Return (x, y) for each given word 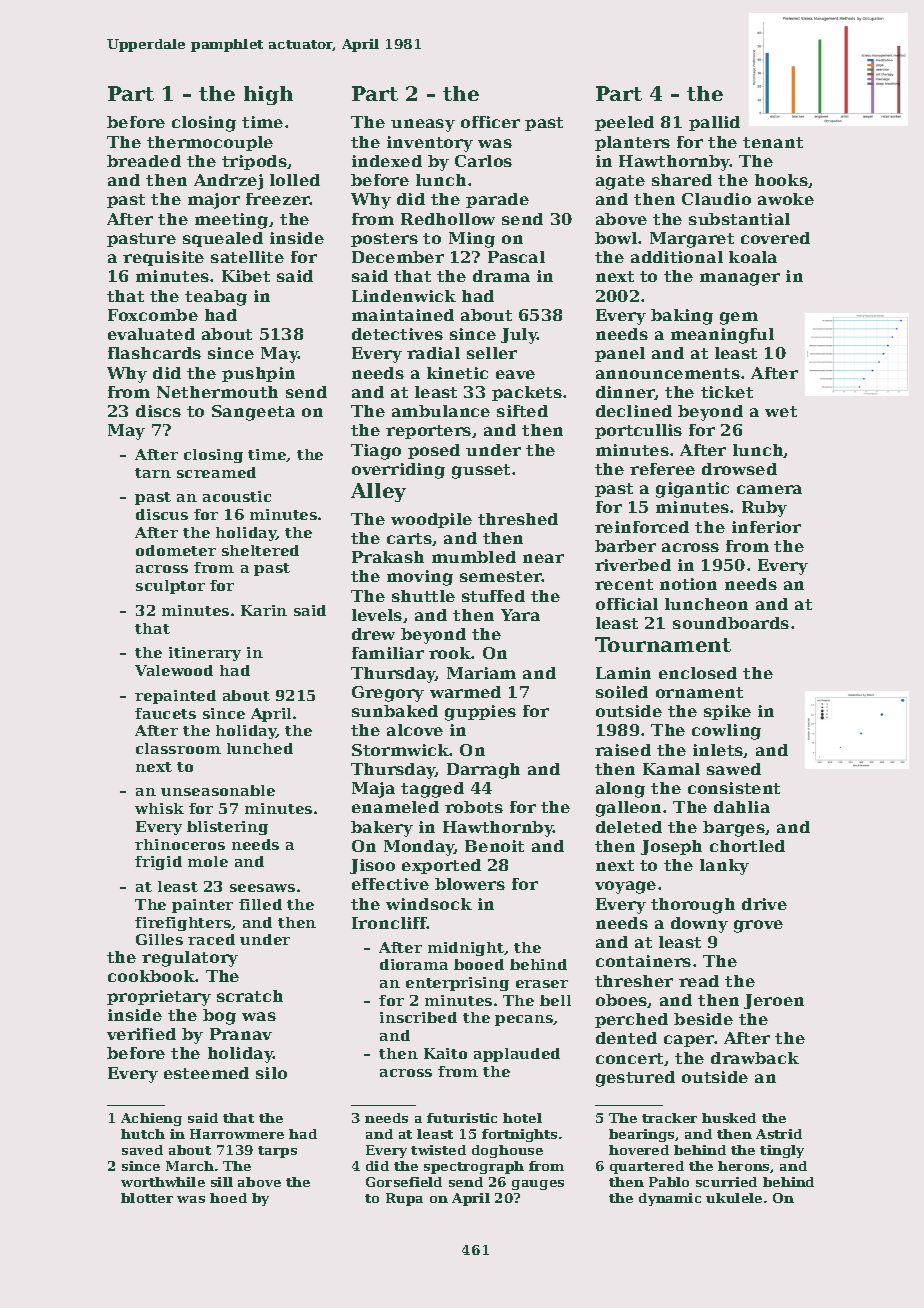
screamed (216, 472)
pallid (714, 123)
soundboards (731, 623)
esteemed (206, 1073)
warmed (465, 692)
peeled (624, 123)
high (268, 95)
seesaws (262, 888)
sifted (522, 411)
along (620, 790)
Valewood (174, 670)
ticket (727, 392)
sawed (734, 769)
